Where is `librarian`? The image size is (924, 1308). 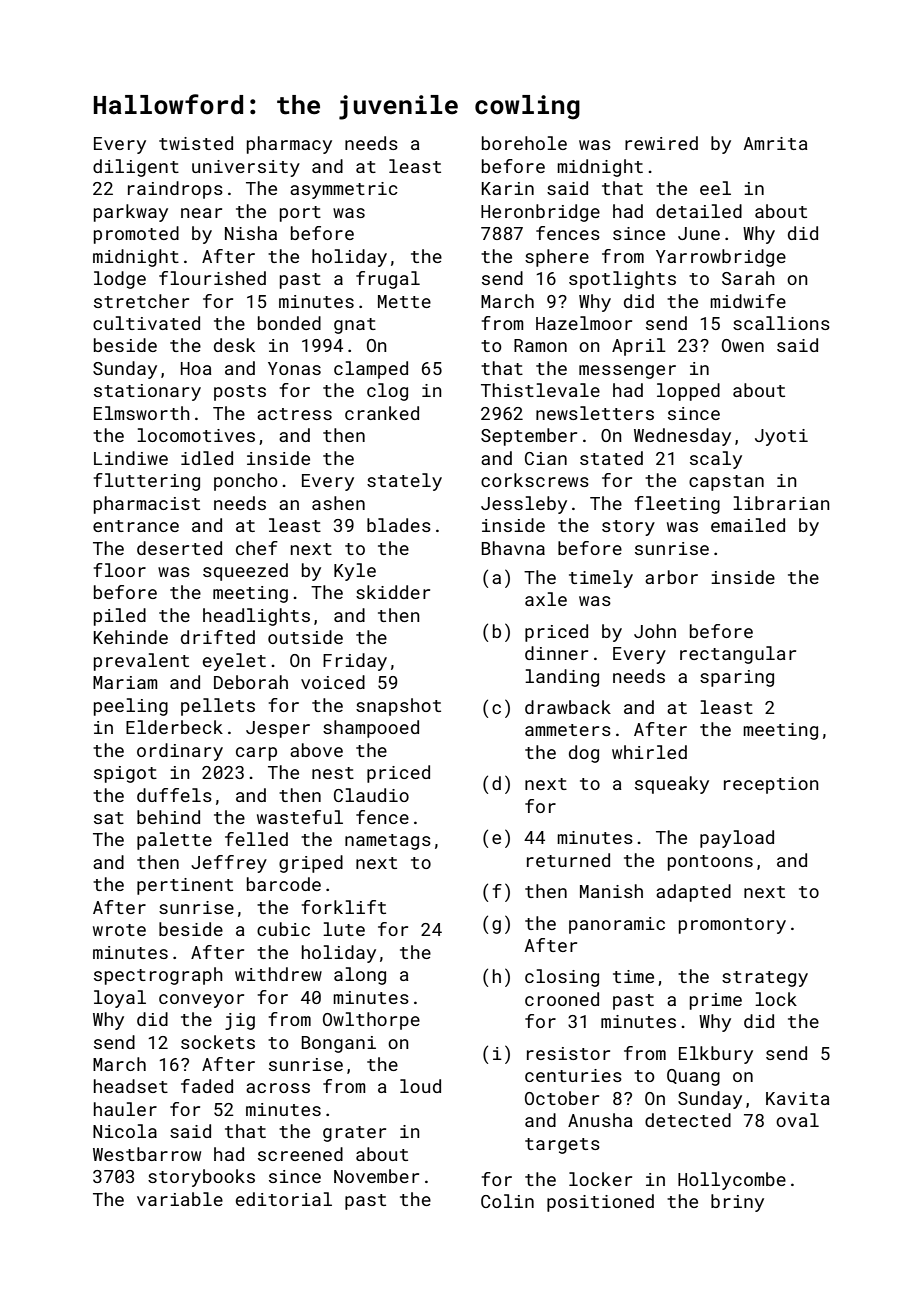 librarian is located at coordinates (781, 503).
